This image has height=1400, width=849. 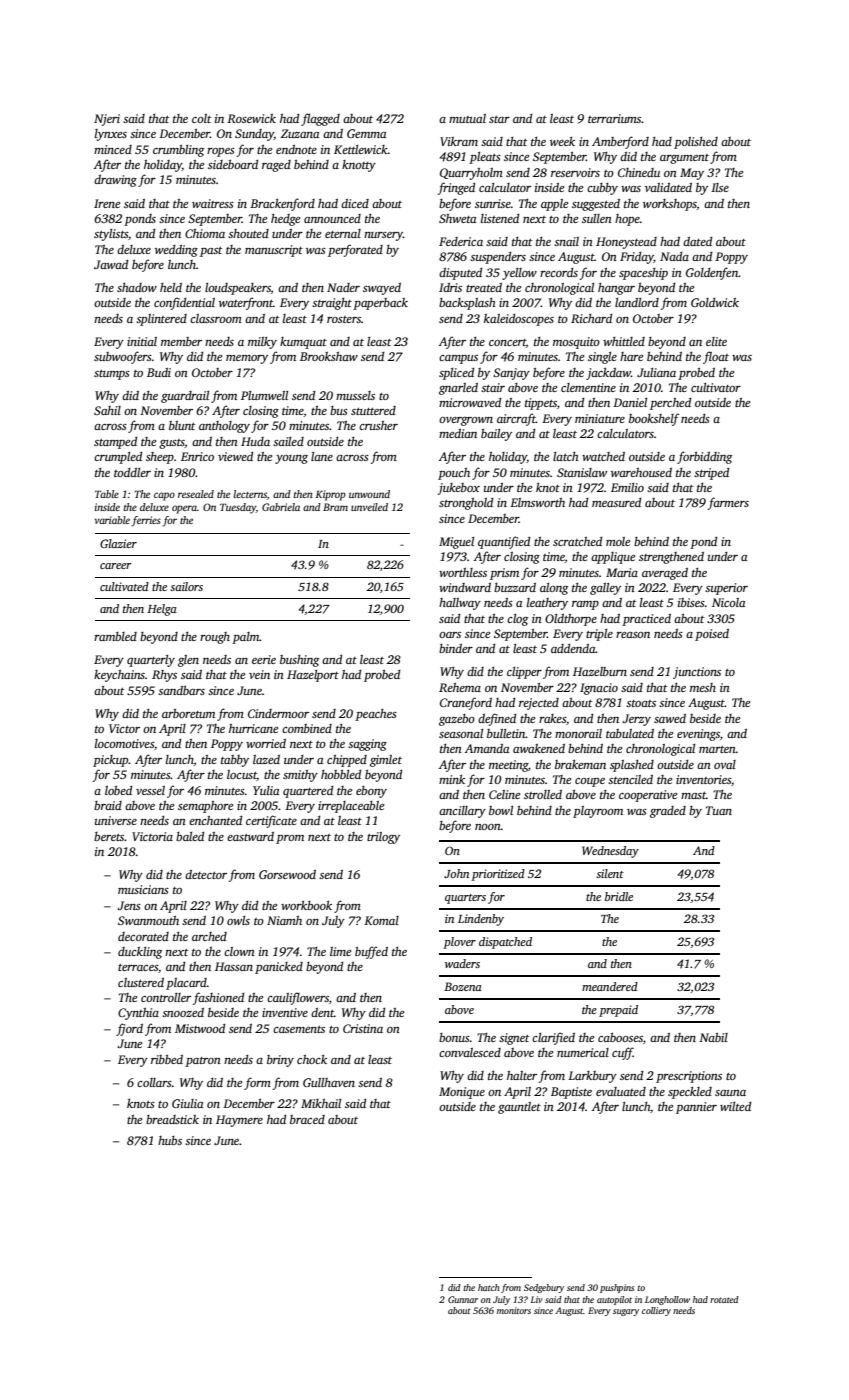 I want to click on hubs, so click(x=170, y=1140).
